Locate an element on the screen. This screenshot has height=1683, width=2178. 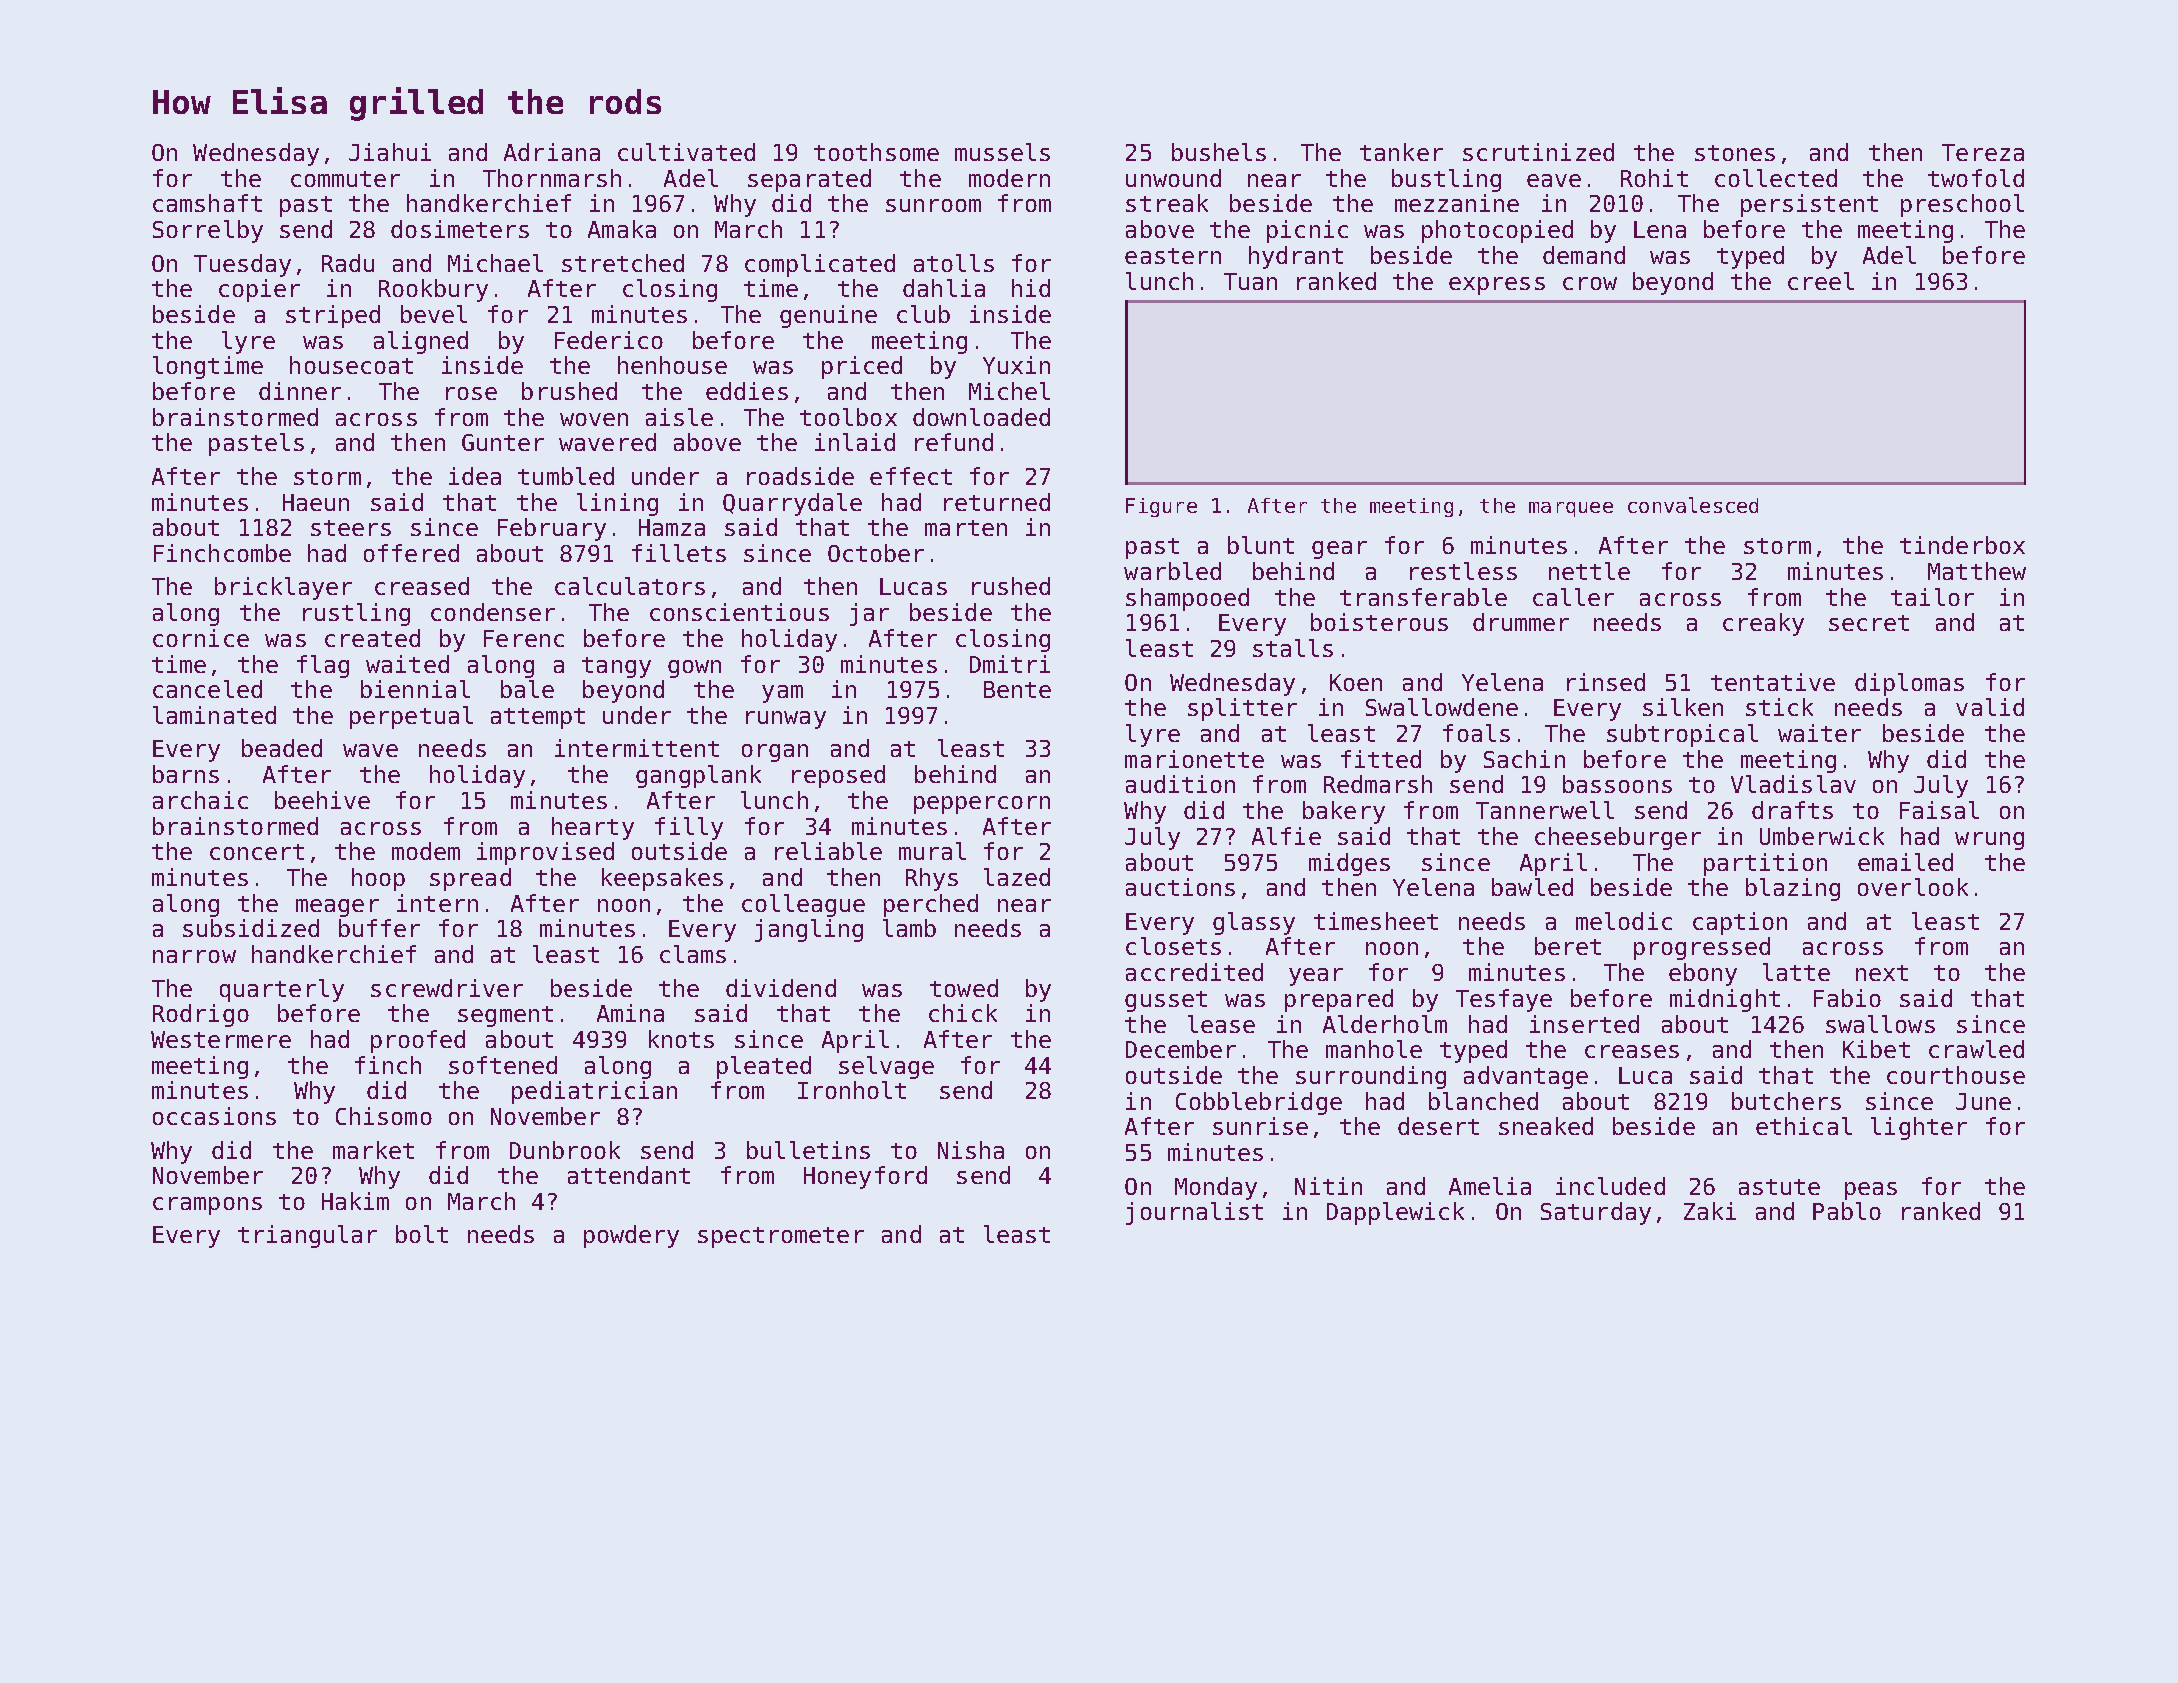
crampons is located at coordinates (207, 1206).
